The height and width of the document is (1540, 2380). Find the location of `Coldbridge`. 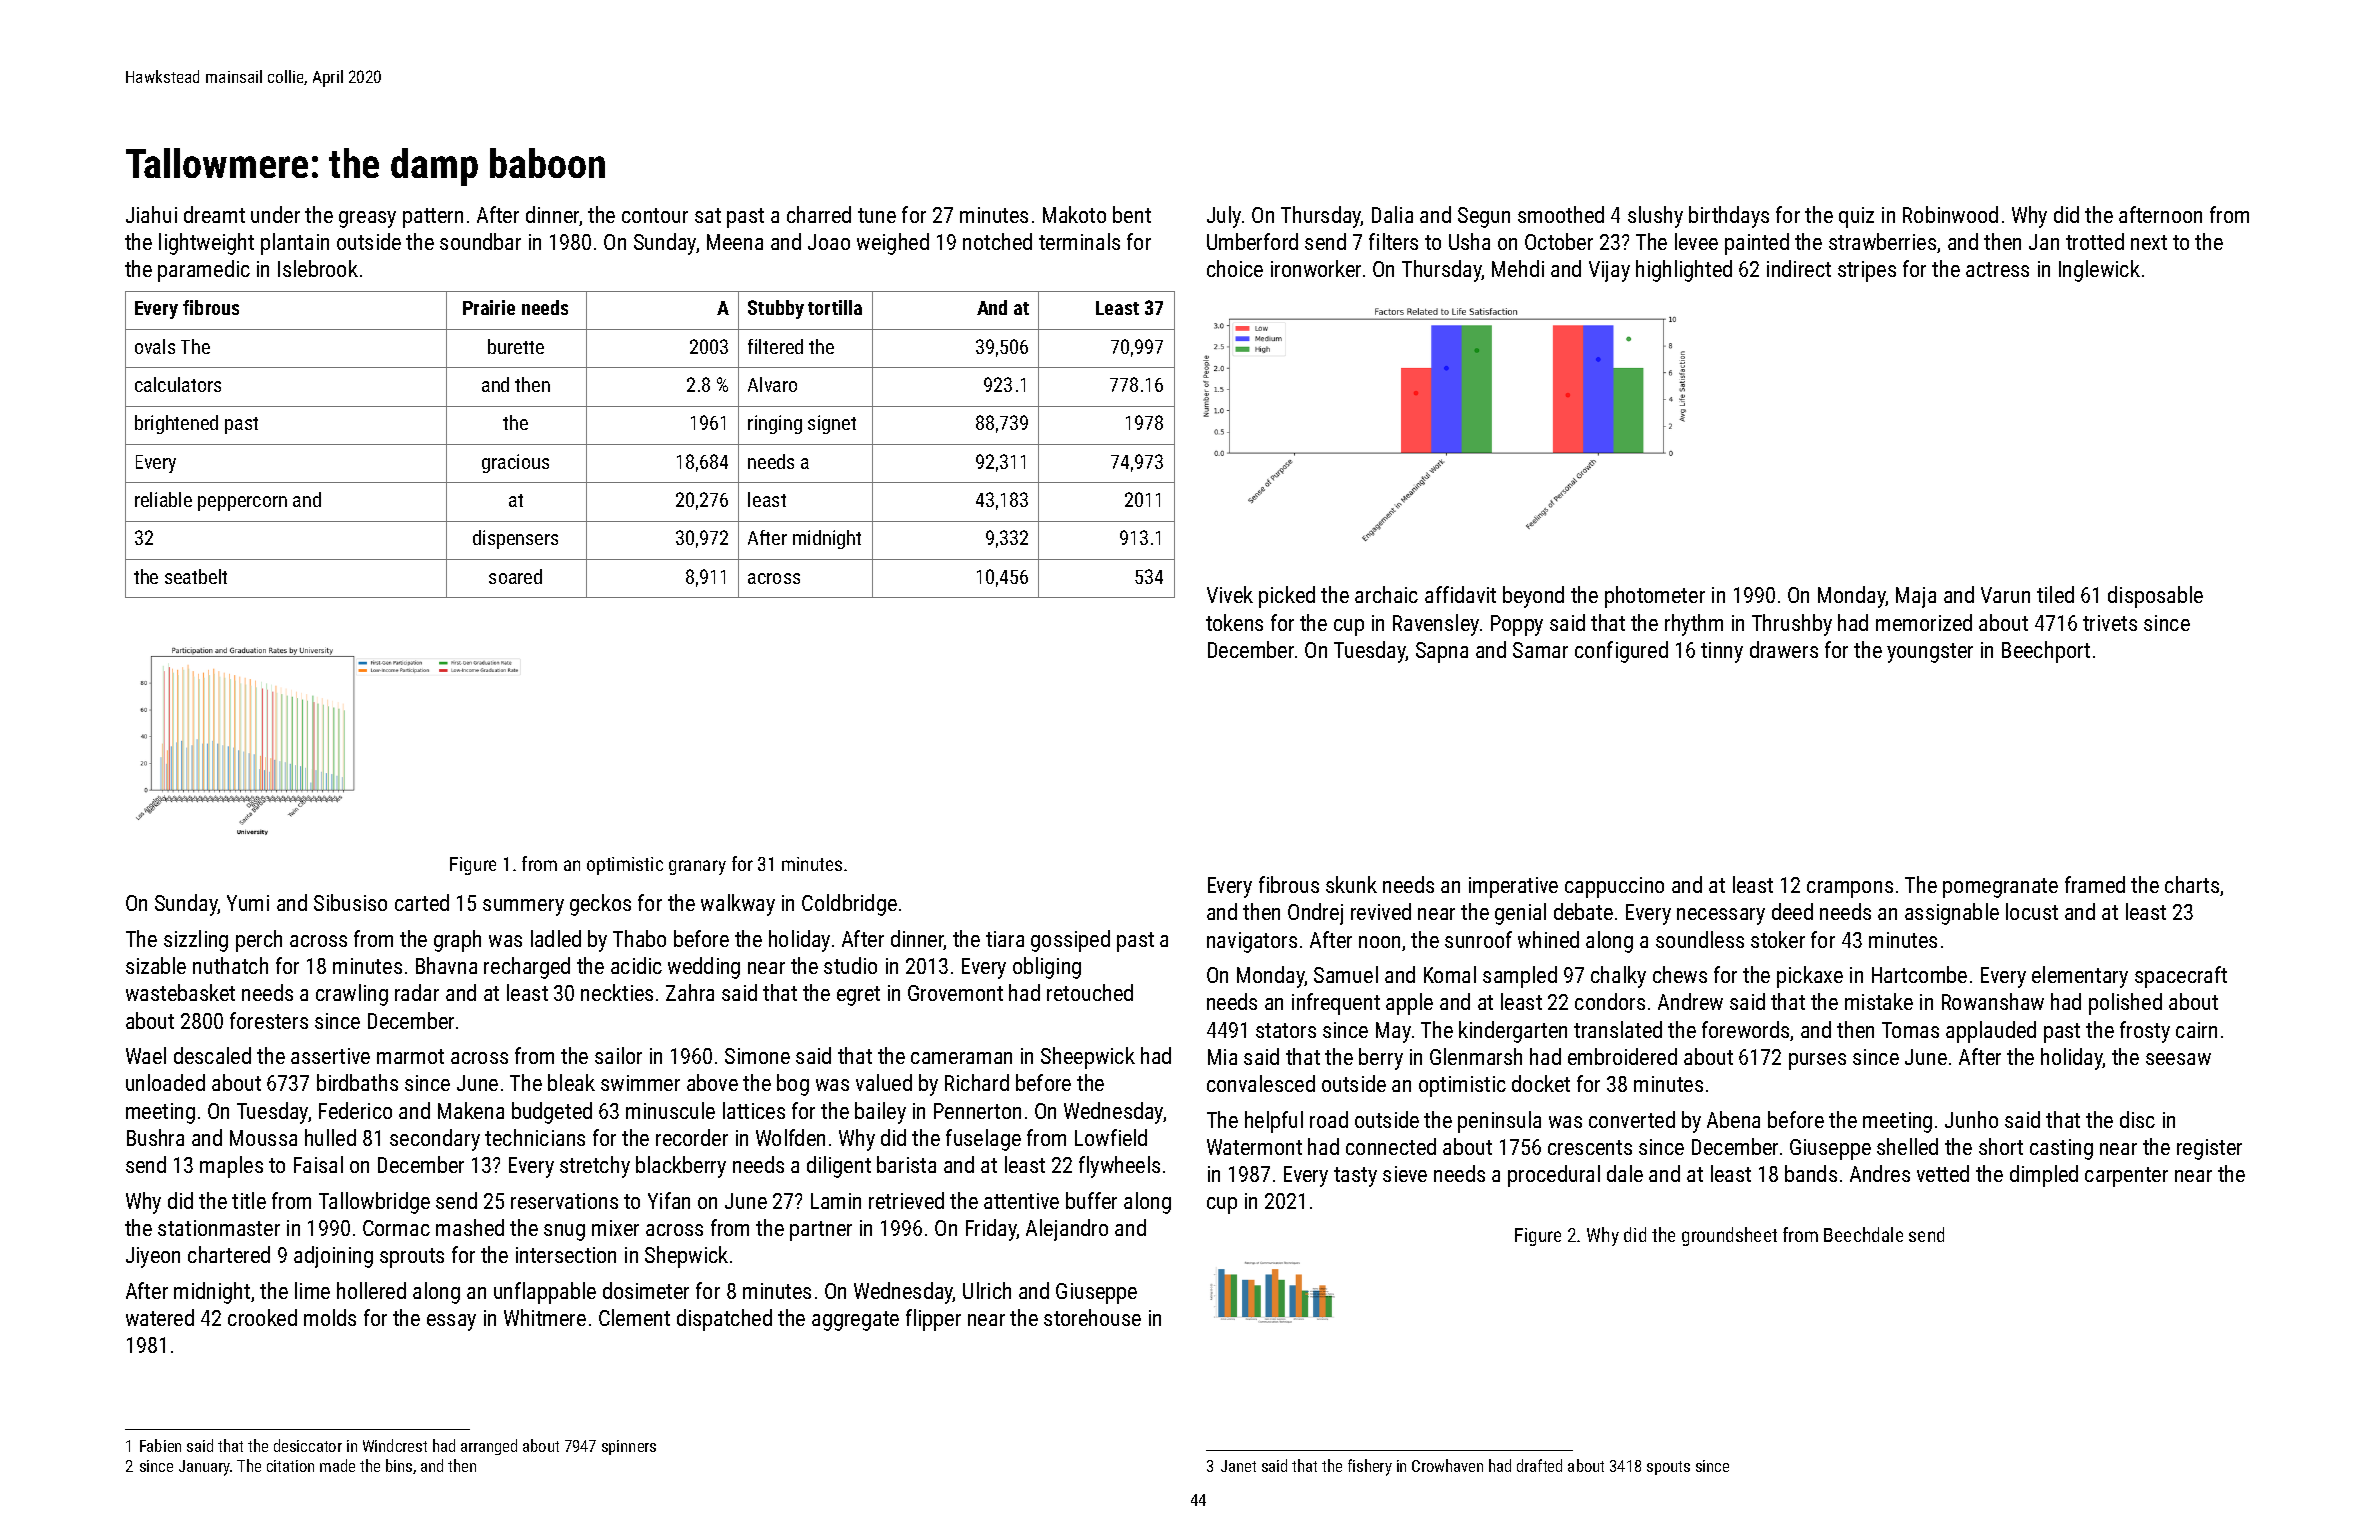

Coldbridge is located at coordinates (849, 905).
